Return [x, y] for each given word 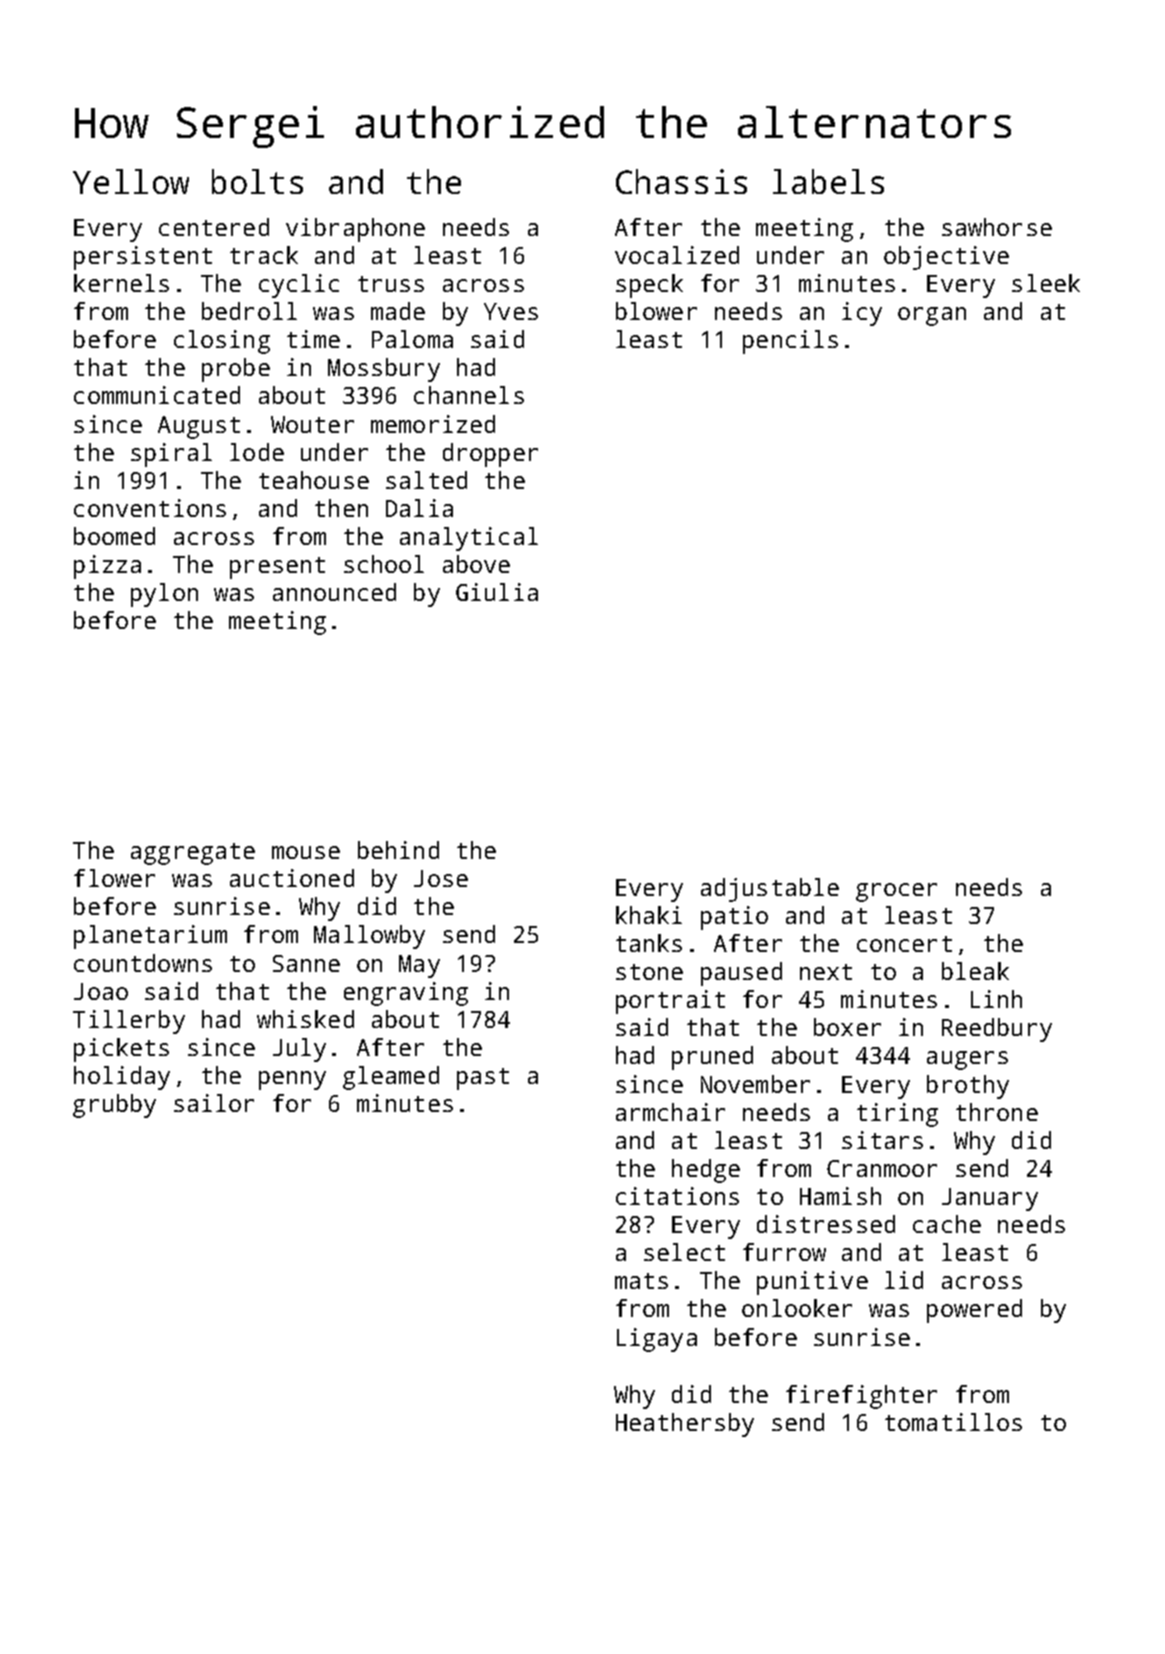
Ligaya [657, 1340]
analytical [469, 539]
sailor [214, 1103]
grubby [114, 1106]
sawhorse [997, 227]
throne [997, 1112]
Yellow [131, 181]
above [476, 564]
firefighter [861, 1397]
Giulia [497, 592]
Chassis [681, 181]
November [755, 1084]
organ [932, 316]
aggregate [193, 854]
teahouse [314, 480]
